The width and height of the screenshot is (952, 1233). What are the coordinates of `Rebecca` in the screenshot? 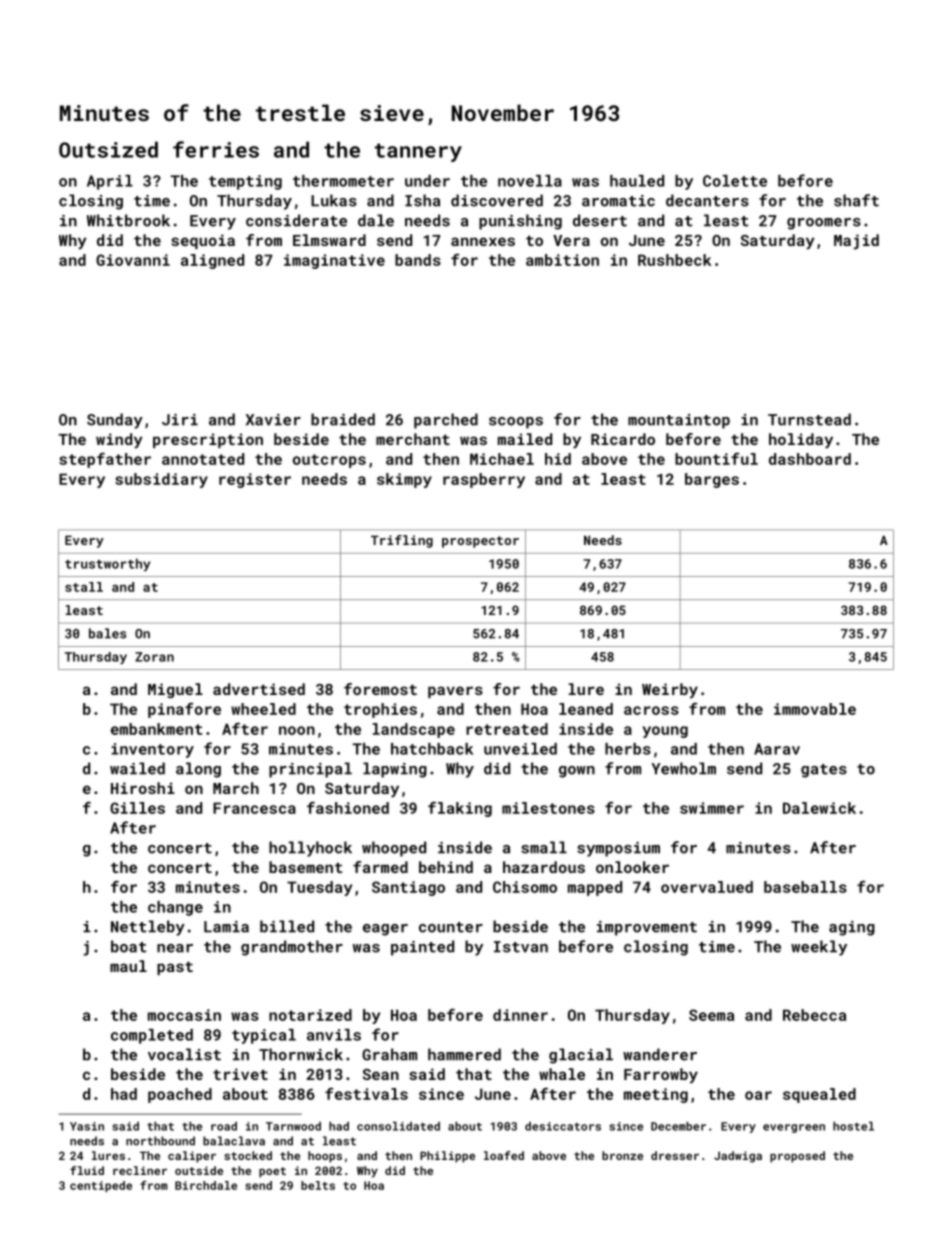 It's located at (814, 1015).
